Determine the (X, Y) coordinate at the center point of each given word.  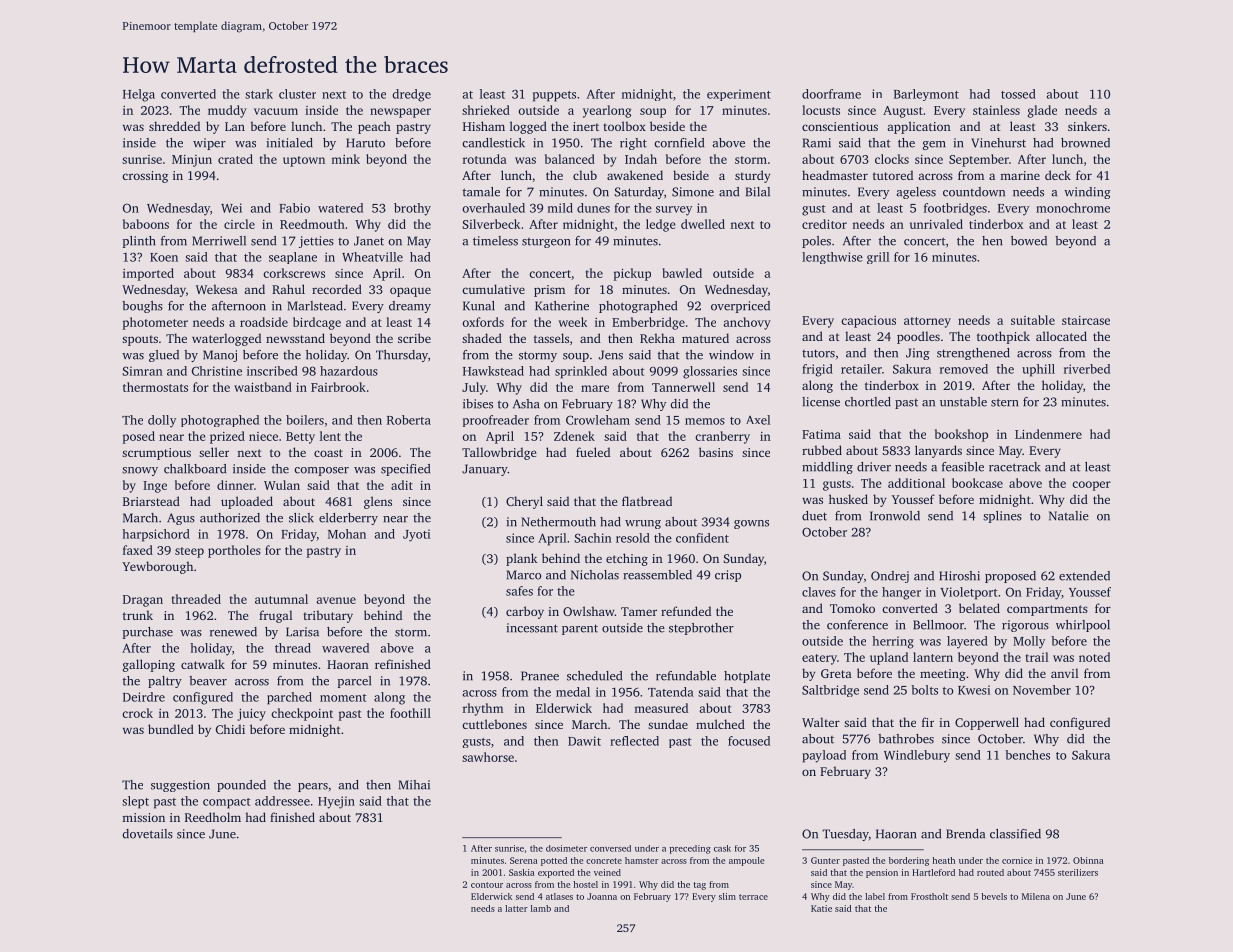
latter (516, 908)
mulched (720, 724)
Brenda (965, 834)
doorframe (831, 94)
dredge (411, 95)
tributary (328, 616)
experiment (739, 95)
